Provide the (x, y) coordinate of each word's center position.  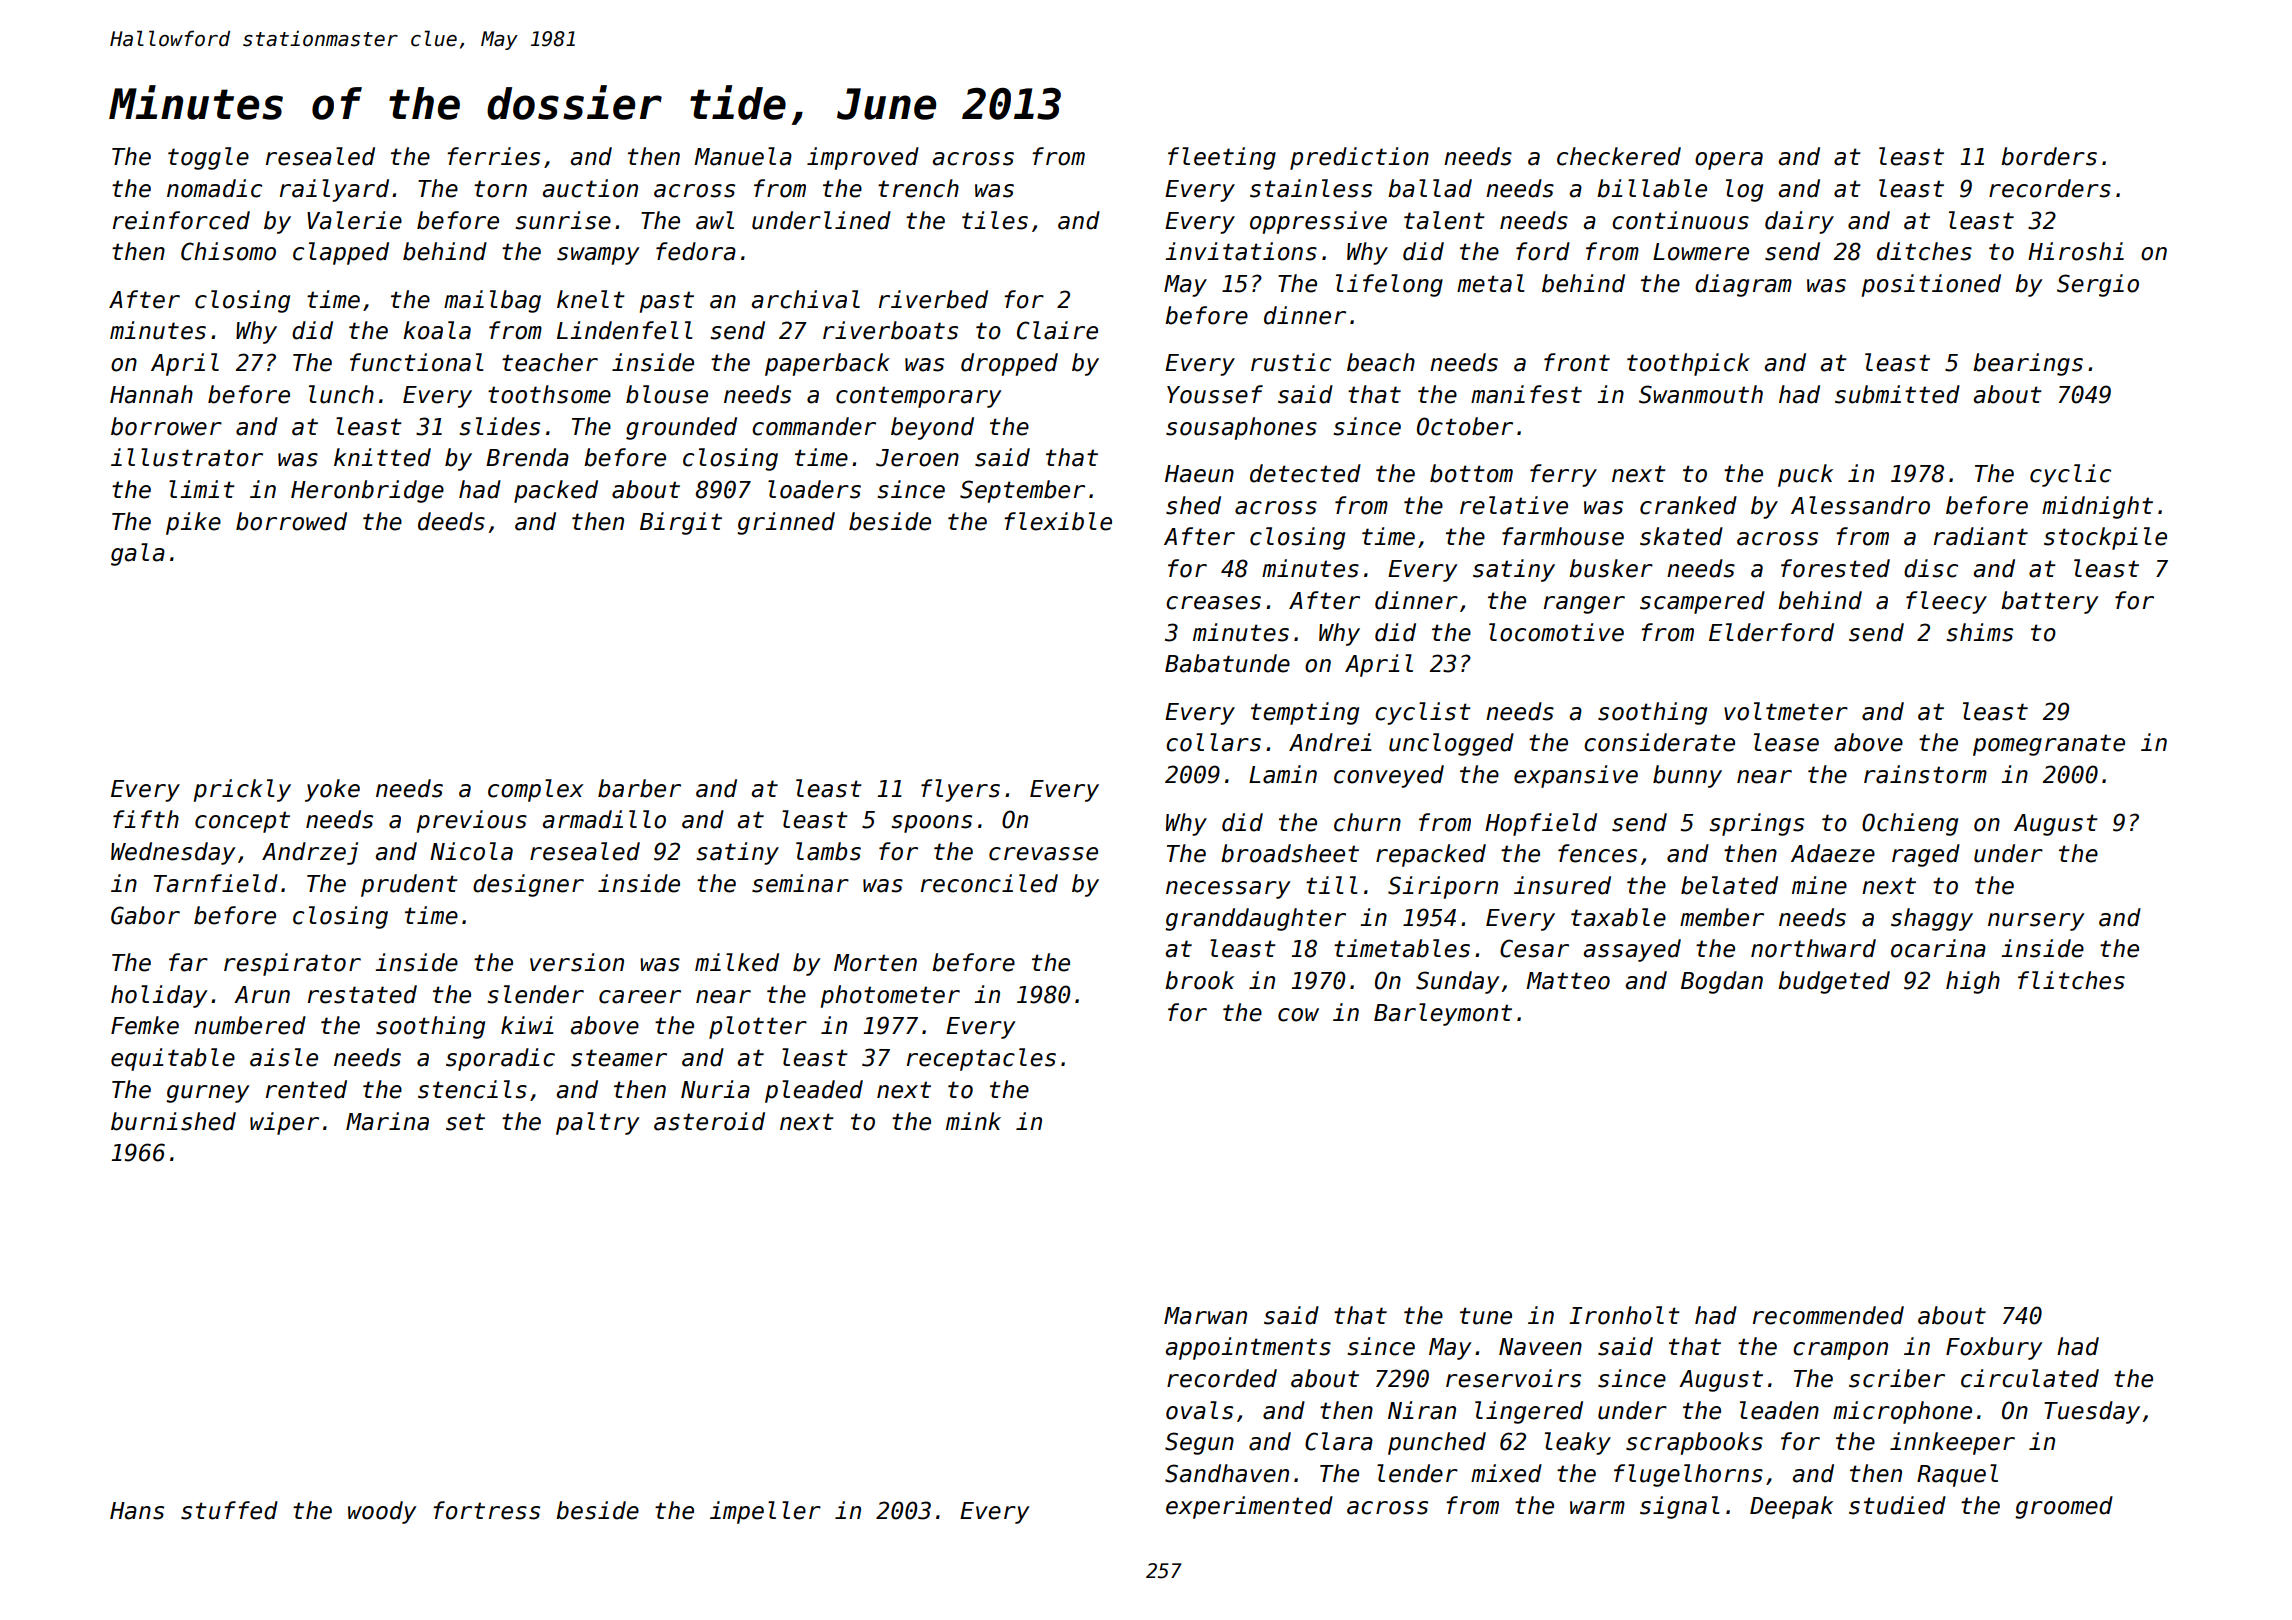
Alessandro (1860, 505)
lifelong (1389, 285)
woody (382, 1512)
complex (536, 790)
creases (1213, 603)
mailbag (492, 301)
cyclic (2070, 475)
